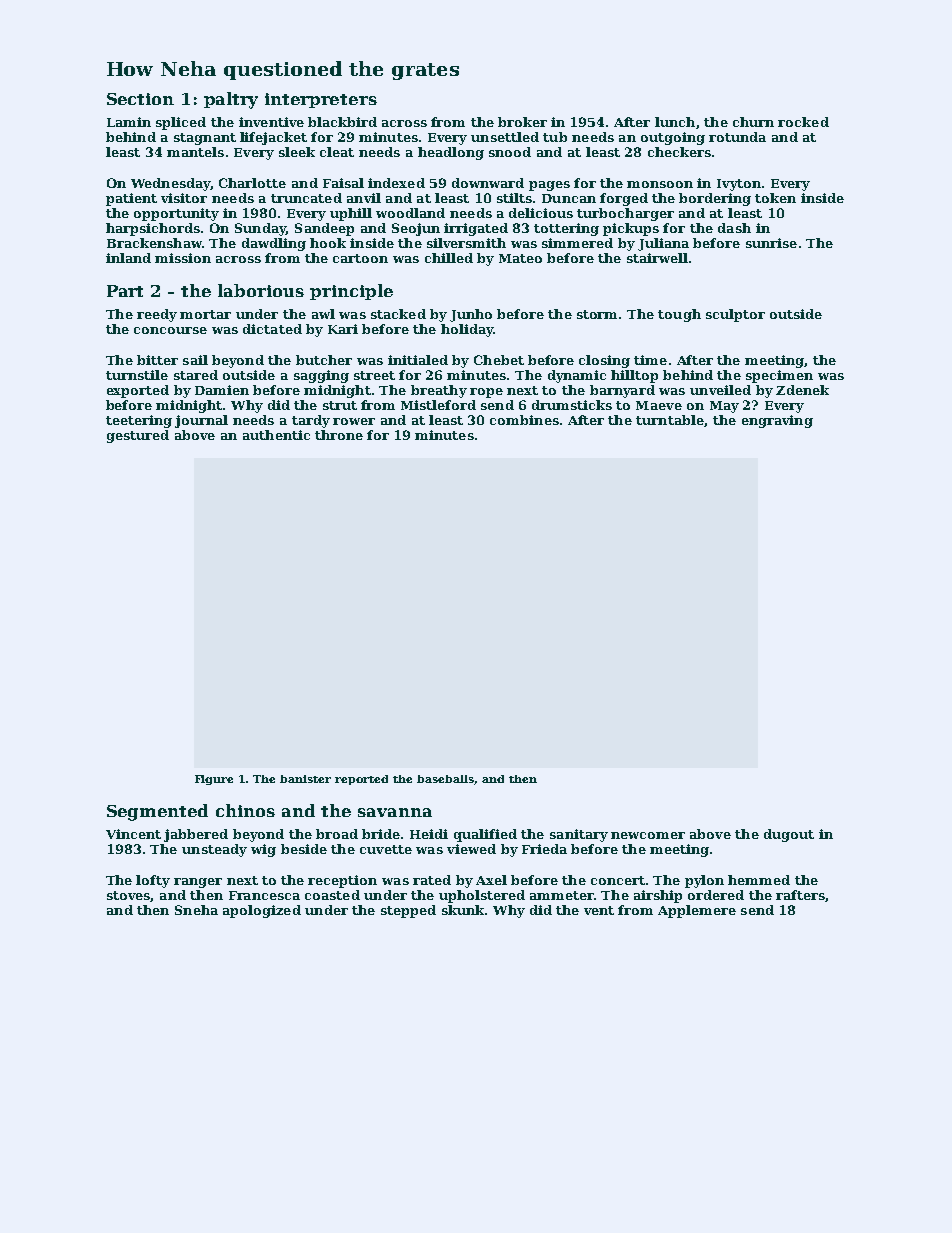 The image size is (952, 1233). Describe the element at coordinates (789, 835) in the screenshot. I see `dugout` at that location.
